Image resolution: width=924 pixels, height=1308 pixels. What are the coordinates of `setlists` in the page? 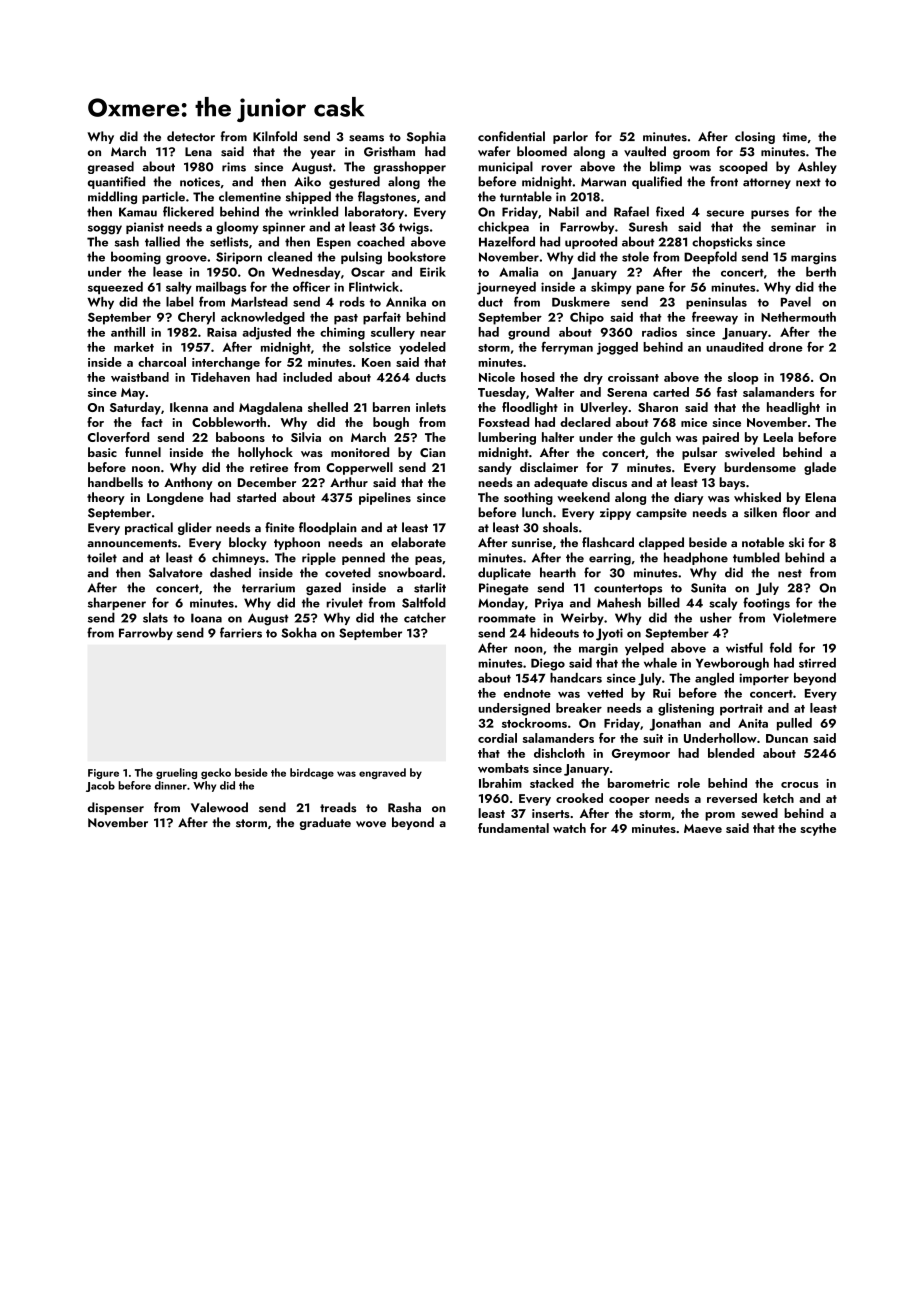 It's located at (229, 241).
